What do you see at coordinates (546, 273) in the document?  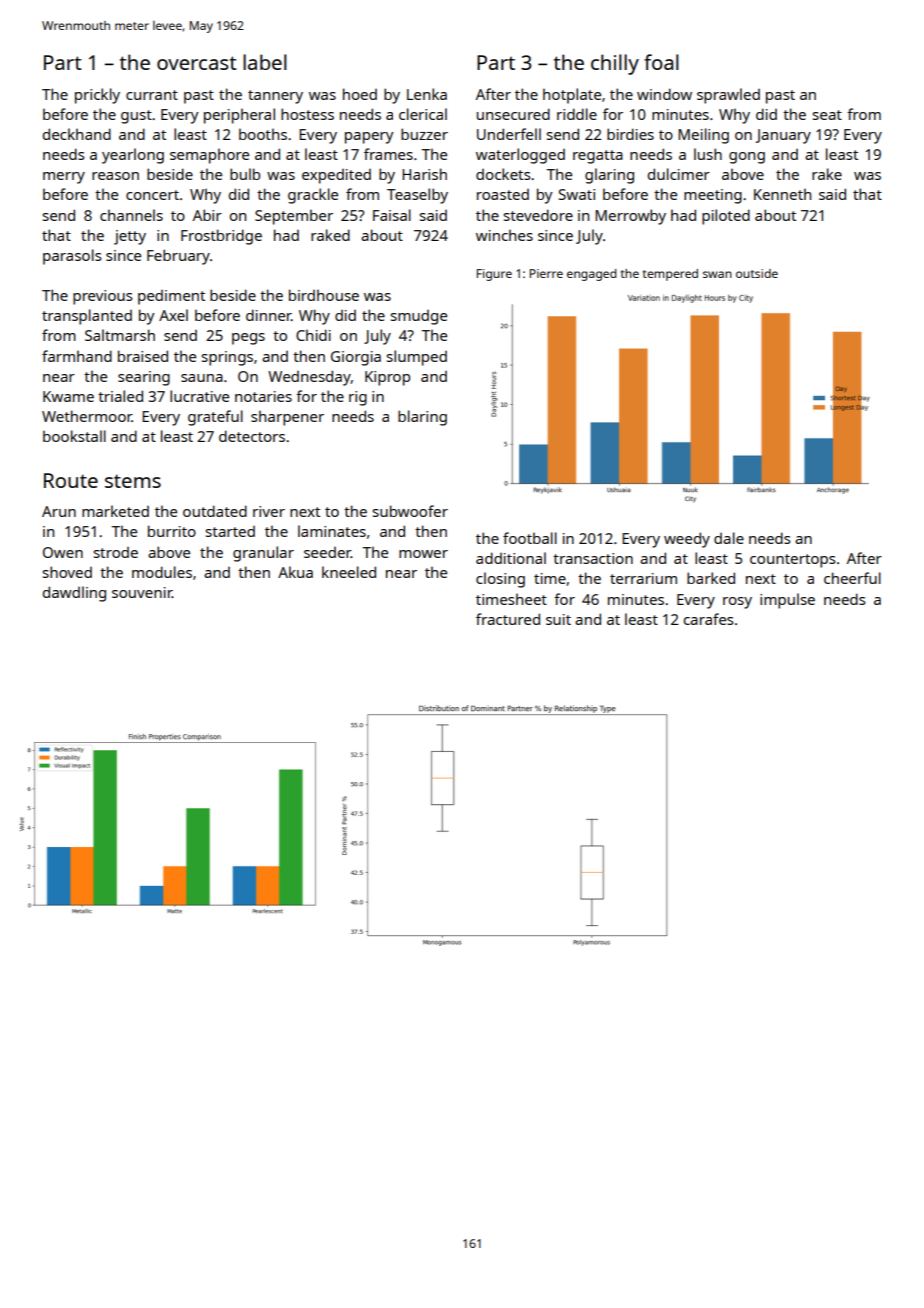 I see `Pierre` at bounding box center [546, 273].
